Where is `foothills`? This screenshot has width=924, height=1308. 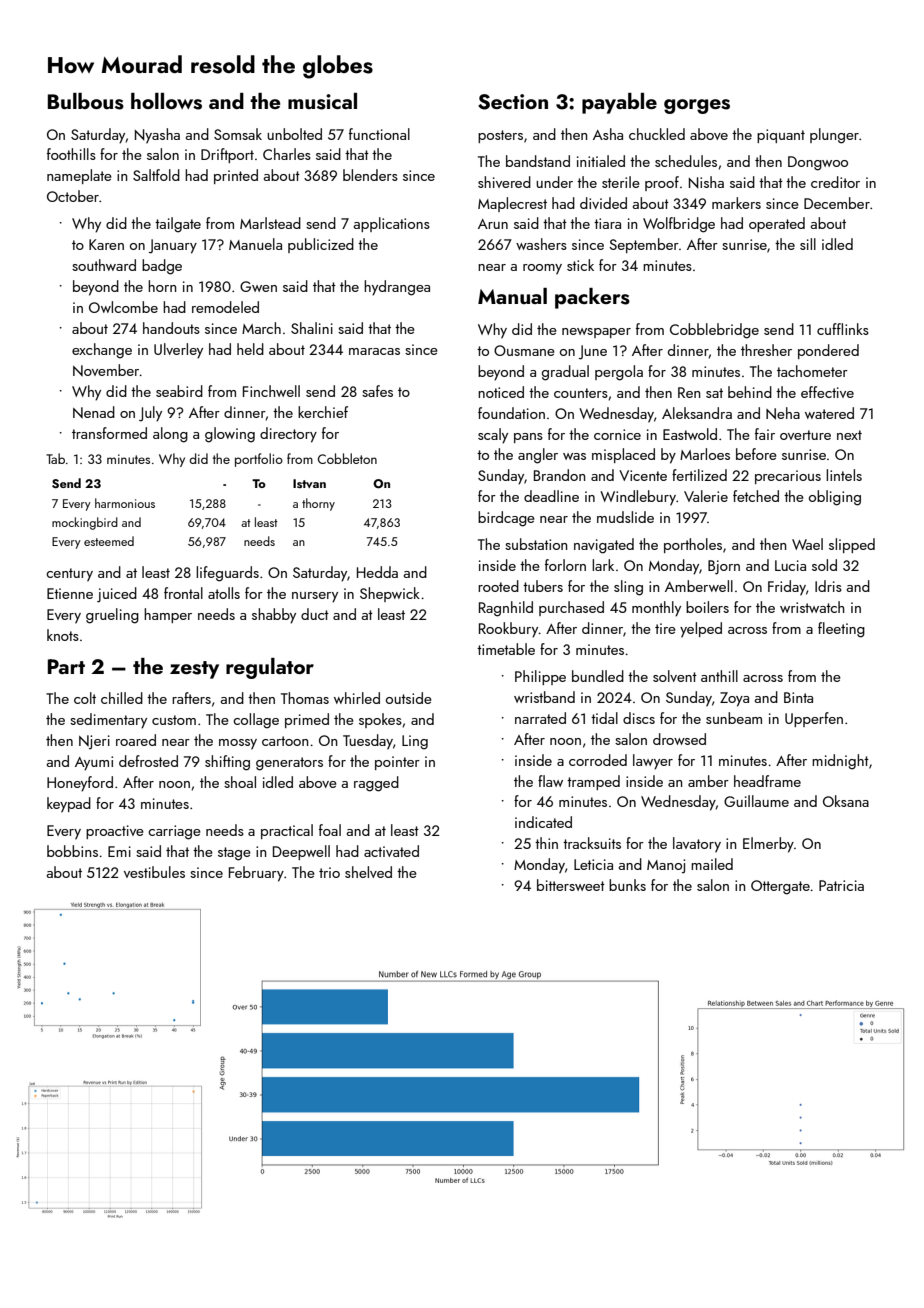
foothills is located at coordinates (71, 154).
